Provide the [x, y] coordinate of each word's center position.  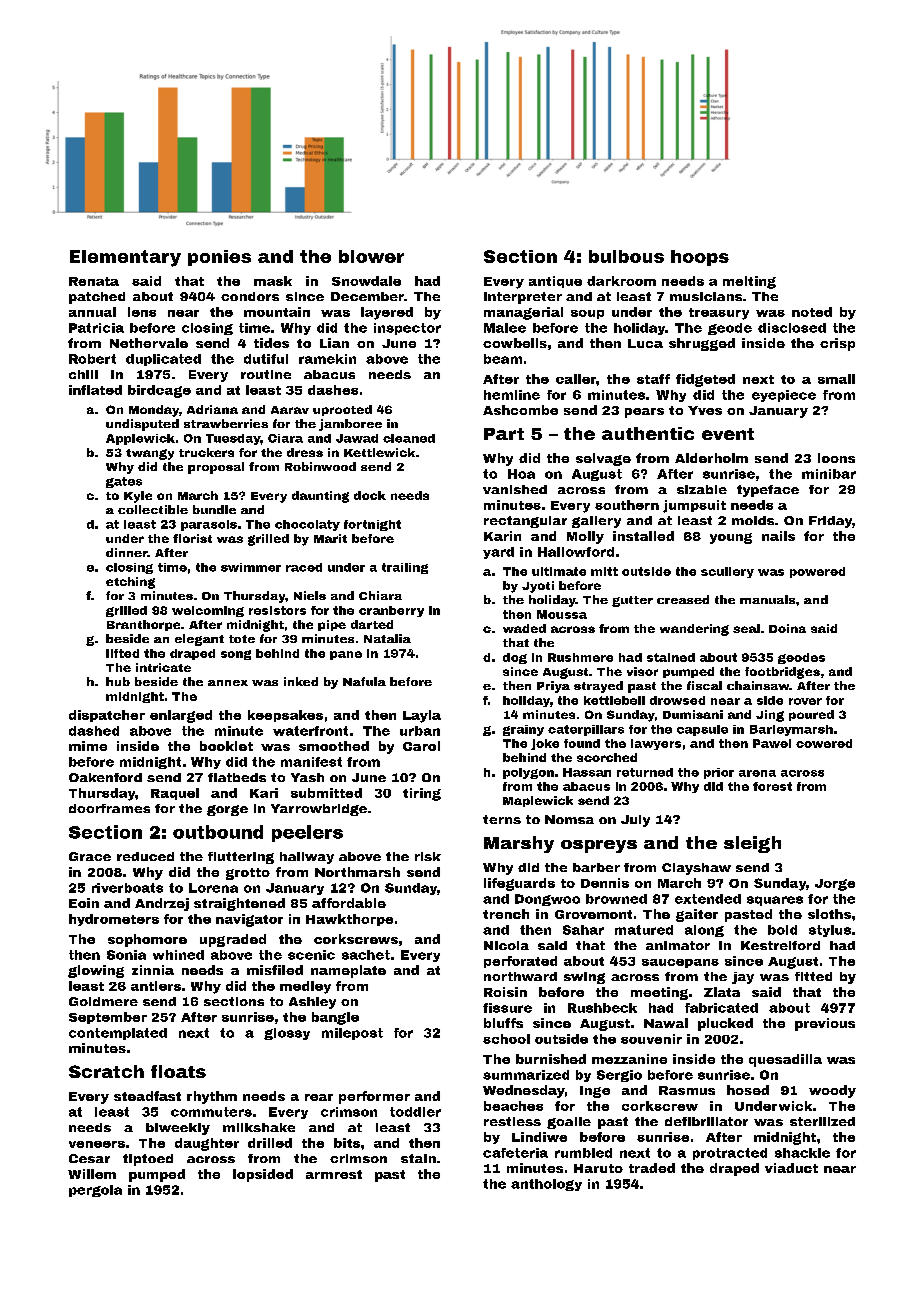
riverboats [127, 888]
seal [746, 628]
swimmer [251, 567]
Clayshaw [696, 869]
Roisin [505, 992]
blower [371, 256]
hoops [700, 258]
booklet [226, 746]
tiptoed [148, 1160]
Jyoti [538, 587]
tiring [422, 794]
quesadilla [785, 1060]
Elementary [125, 258]
